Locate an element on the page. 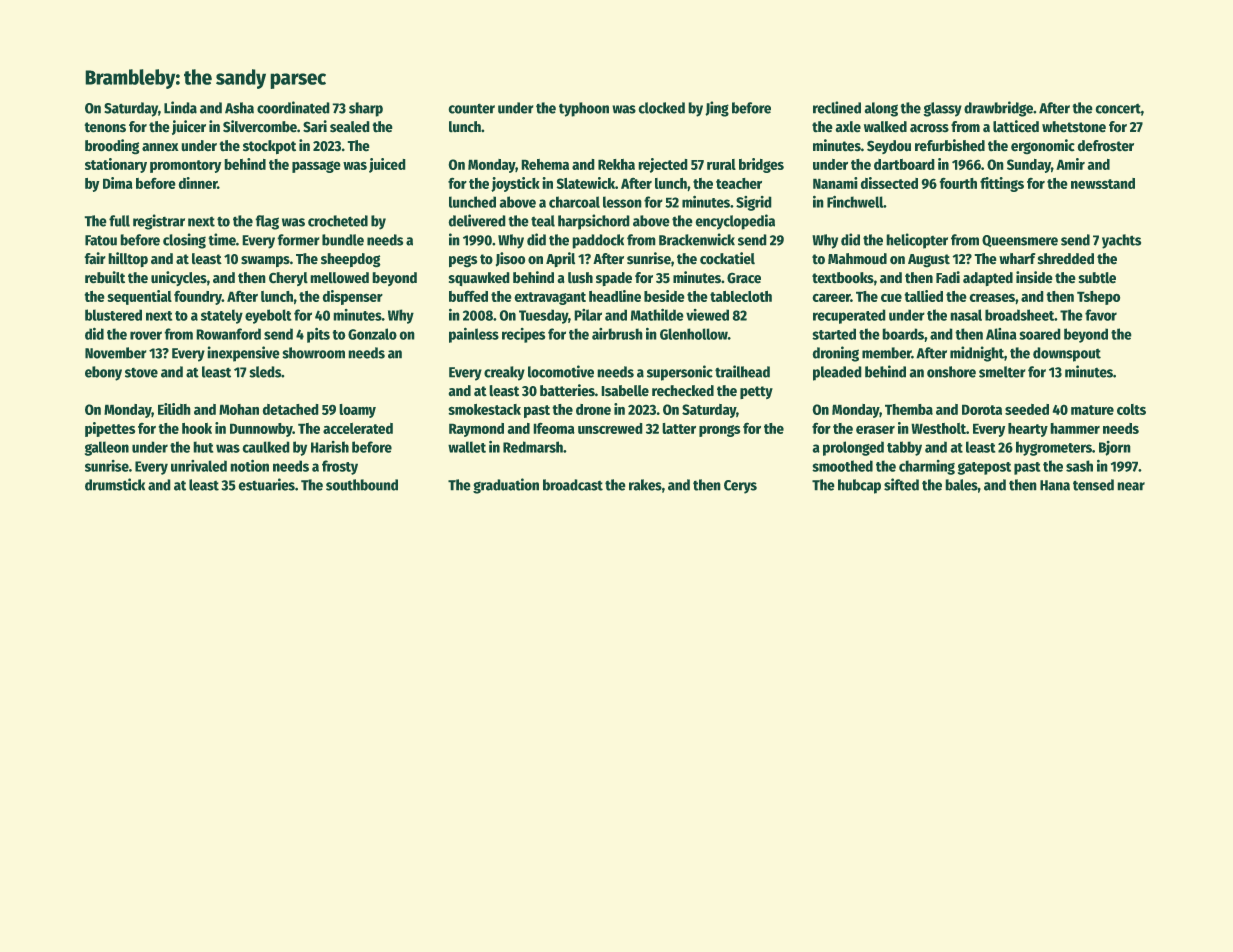 This image has height=952, width=1233. shredded is located at coordinates (1066, 258).
